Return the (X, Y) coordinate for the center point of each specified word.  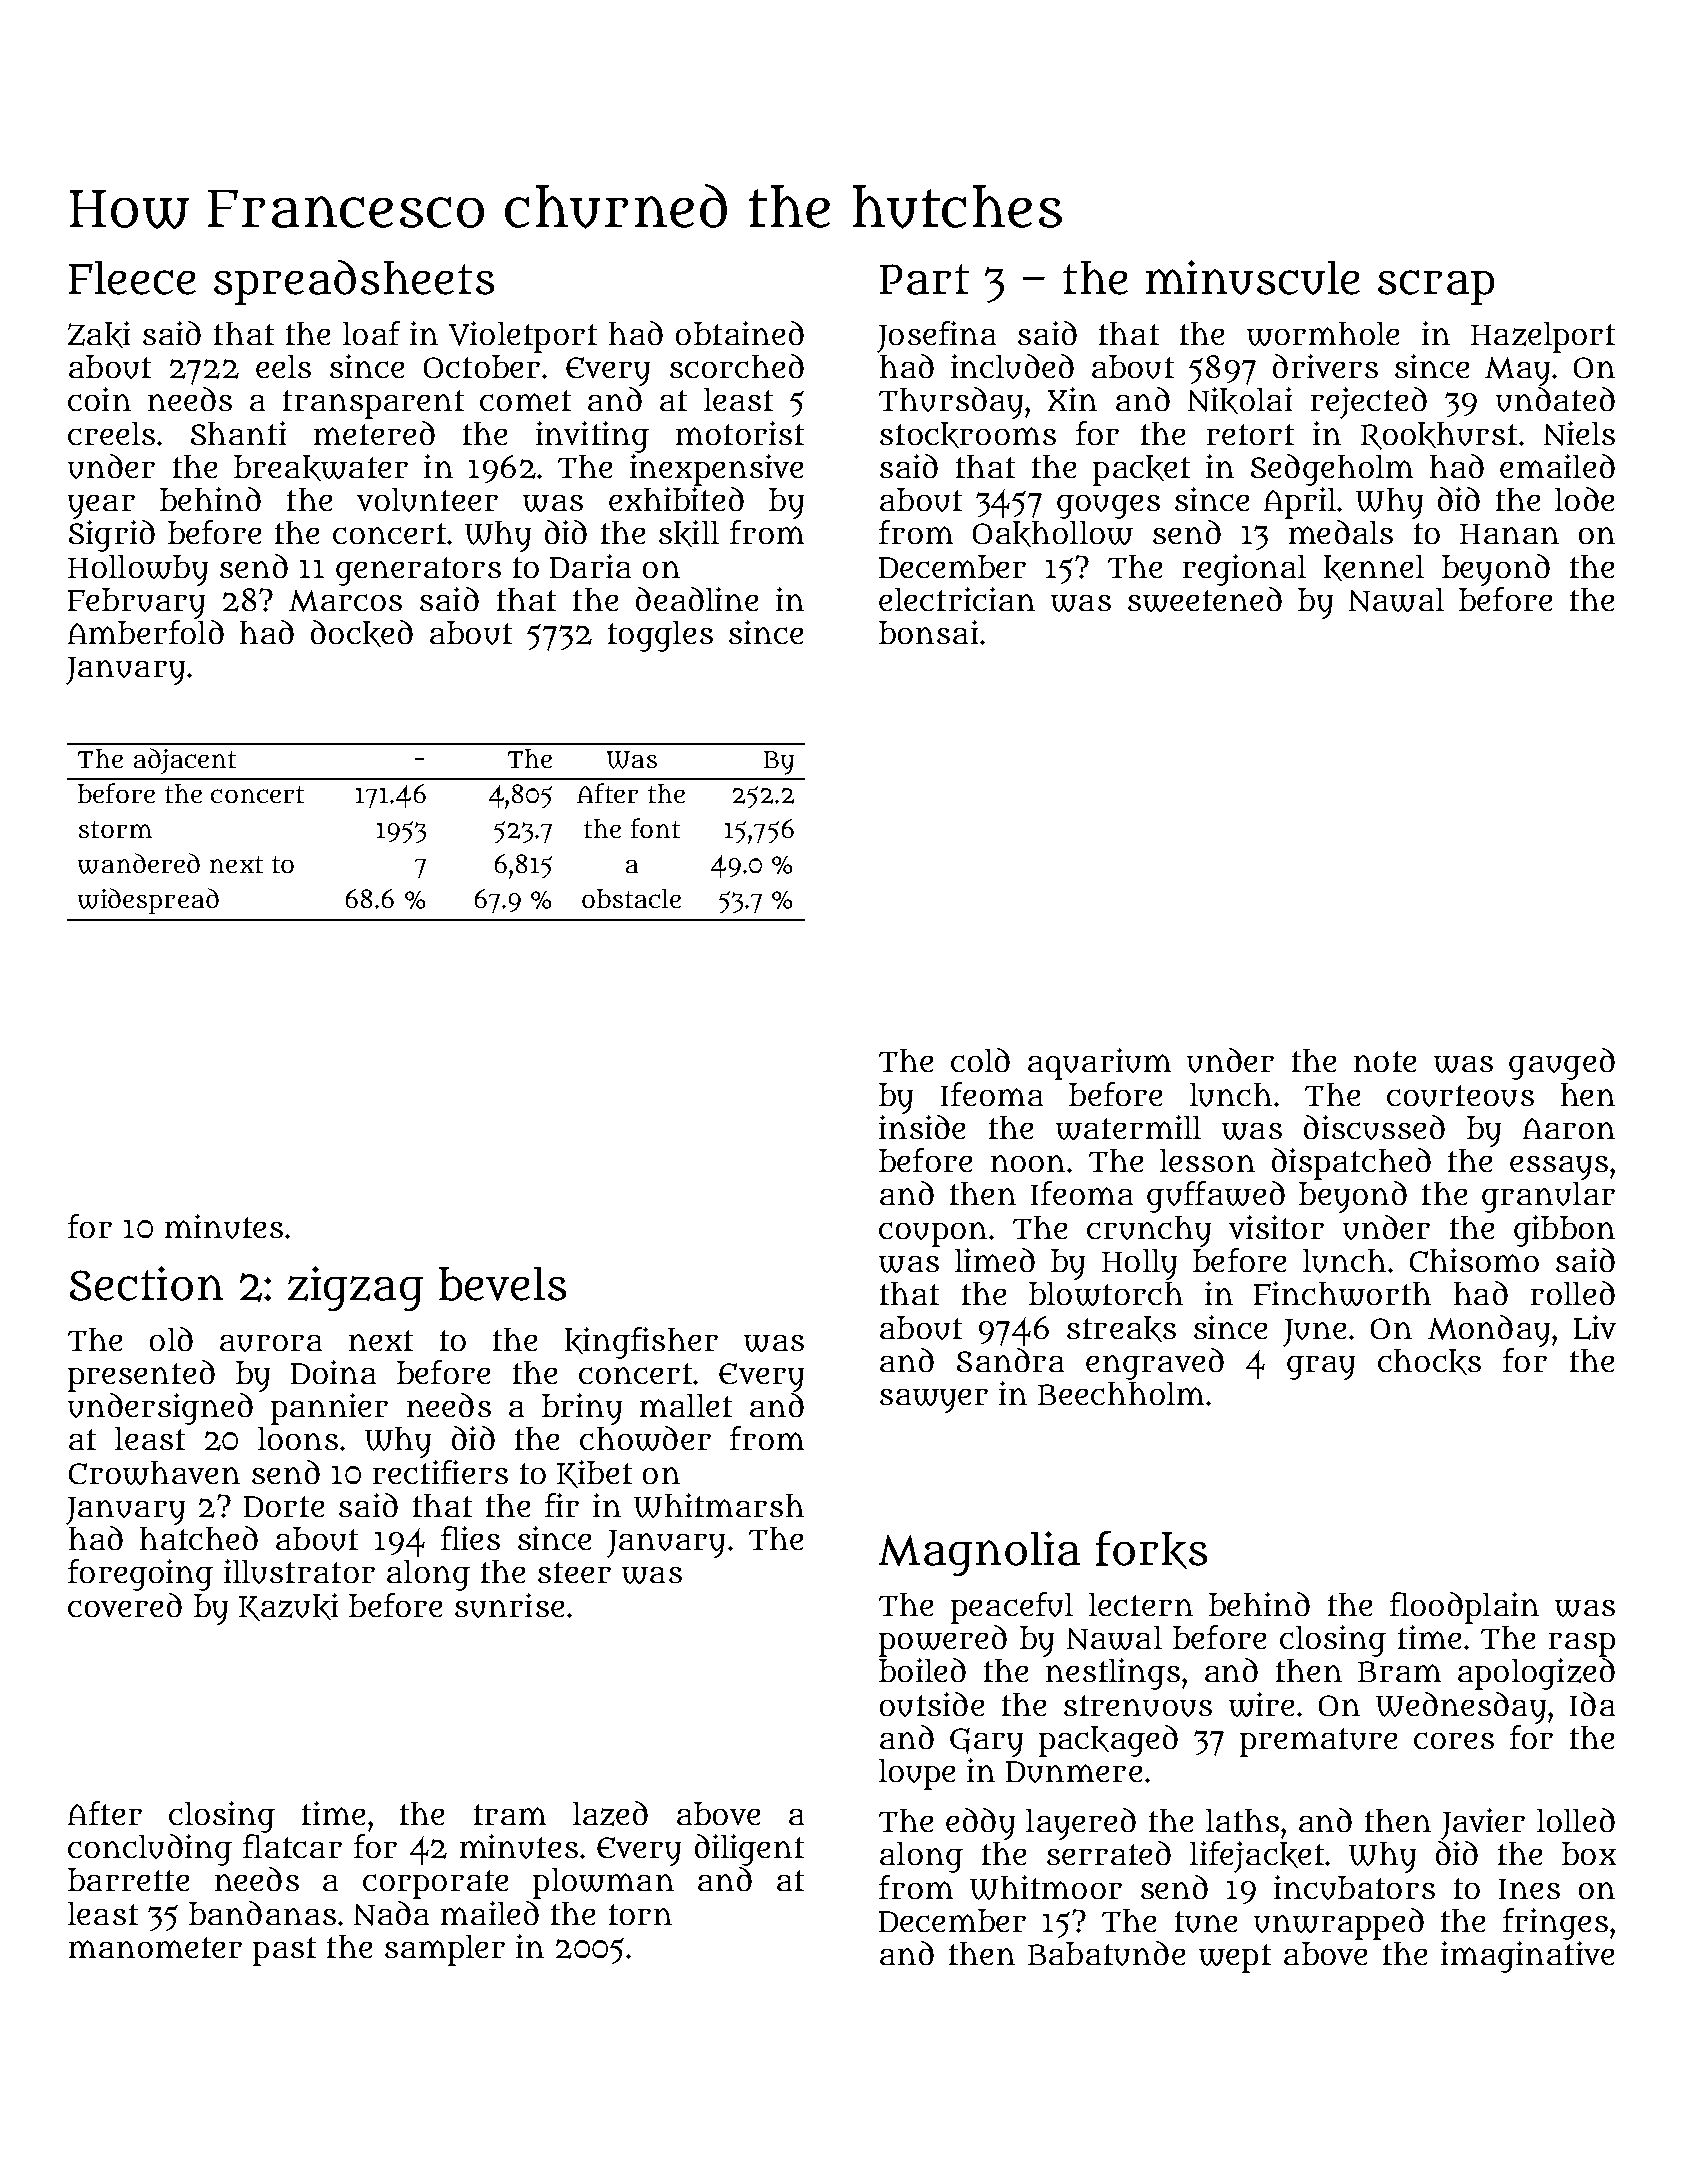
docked (362, 633)
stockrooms (968, 435)
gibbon (1564, 1231)
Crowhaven (154, 1473)
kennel (1374, 568)
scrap (1436, 287)
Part (924, 279)
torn (640, 1914)
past (284, 1951)
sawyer (934, 1401)
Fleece (132, 278)
